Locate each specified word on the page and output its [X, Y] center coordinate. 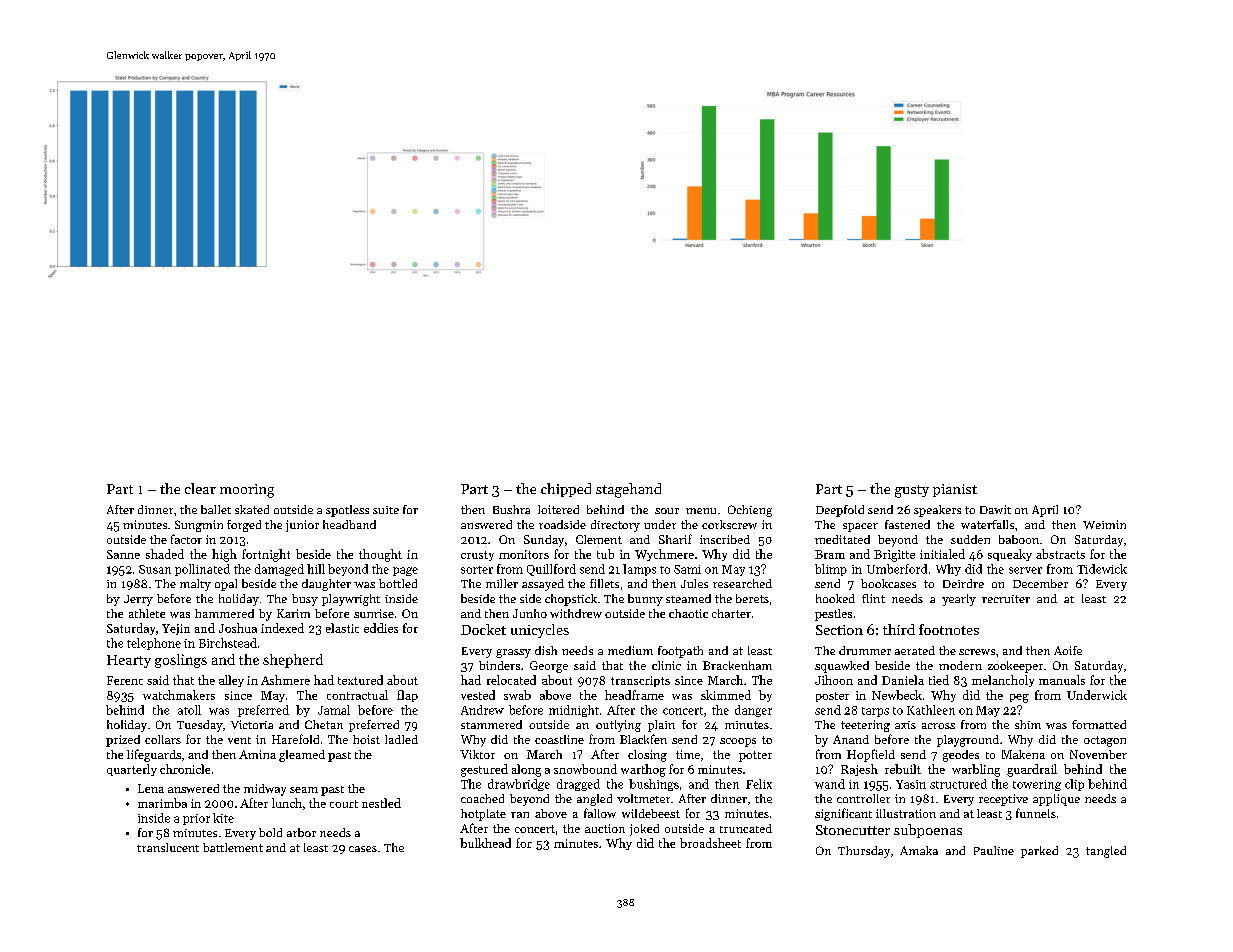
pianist [955, 490]
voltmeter [643, 798]
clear [200, 488]
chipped [566, 490]
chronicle [185, 769]
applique [1056, 800]
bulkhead [485, 843]
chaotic [688, 613]
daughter [326, 585]
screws [977, 652]
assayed [543, 585]
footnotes [949, 629]
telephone [154, 644]
